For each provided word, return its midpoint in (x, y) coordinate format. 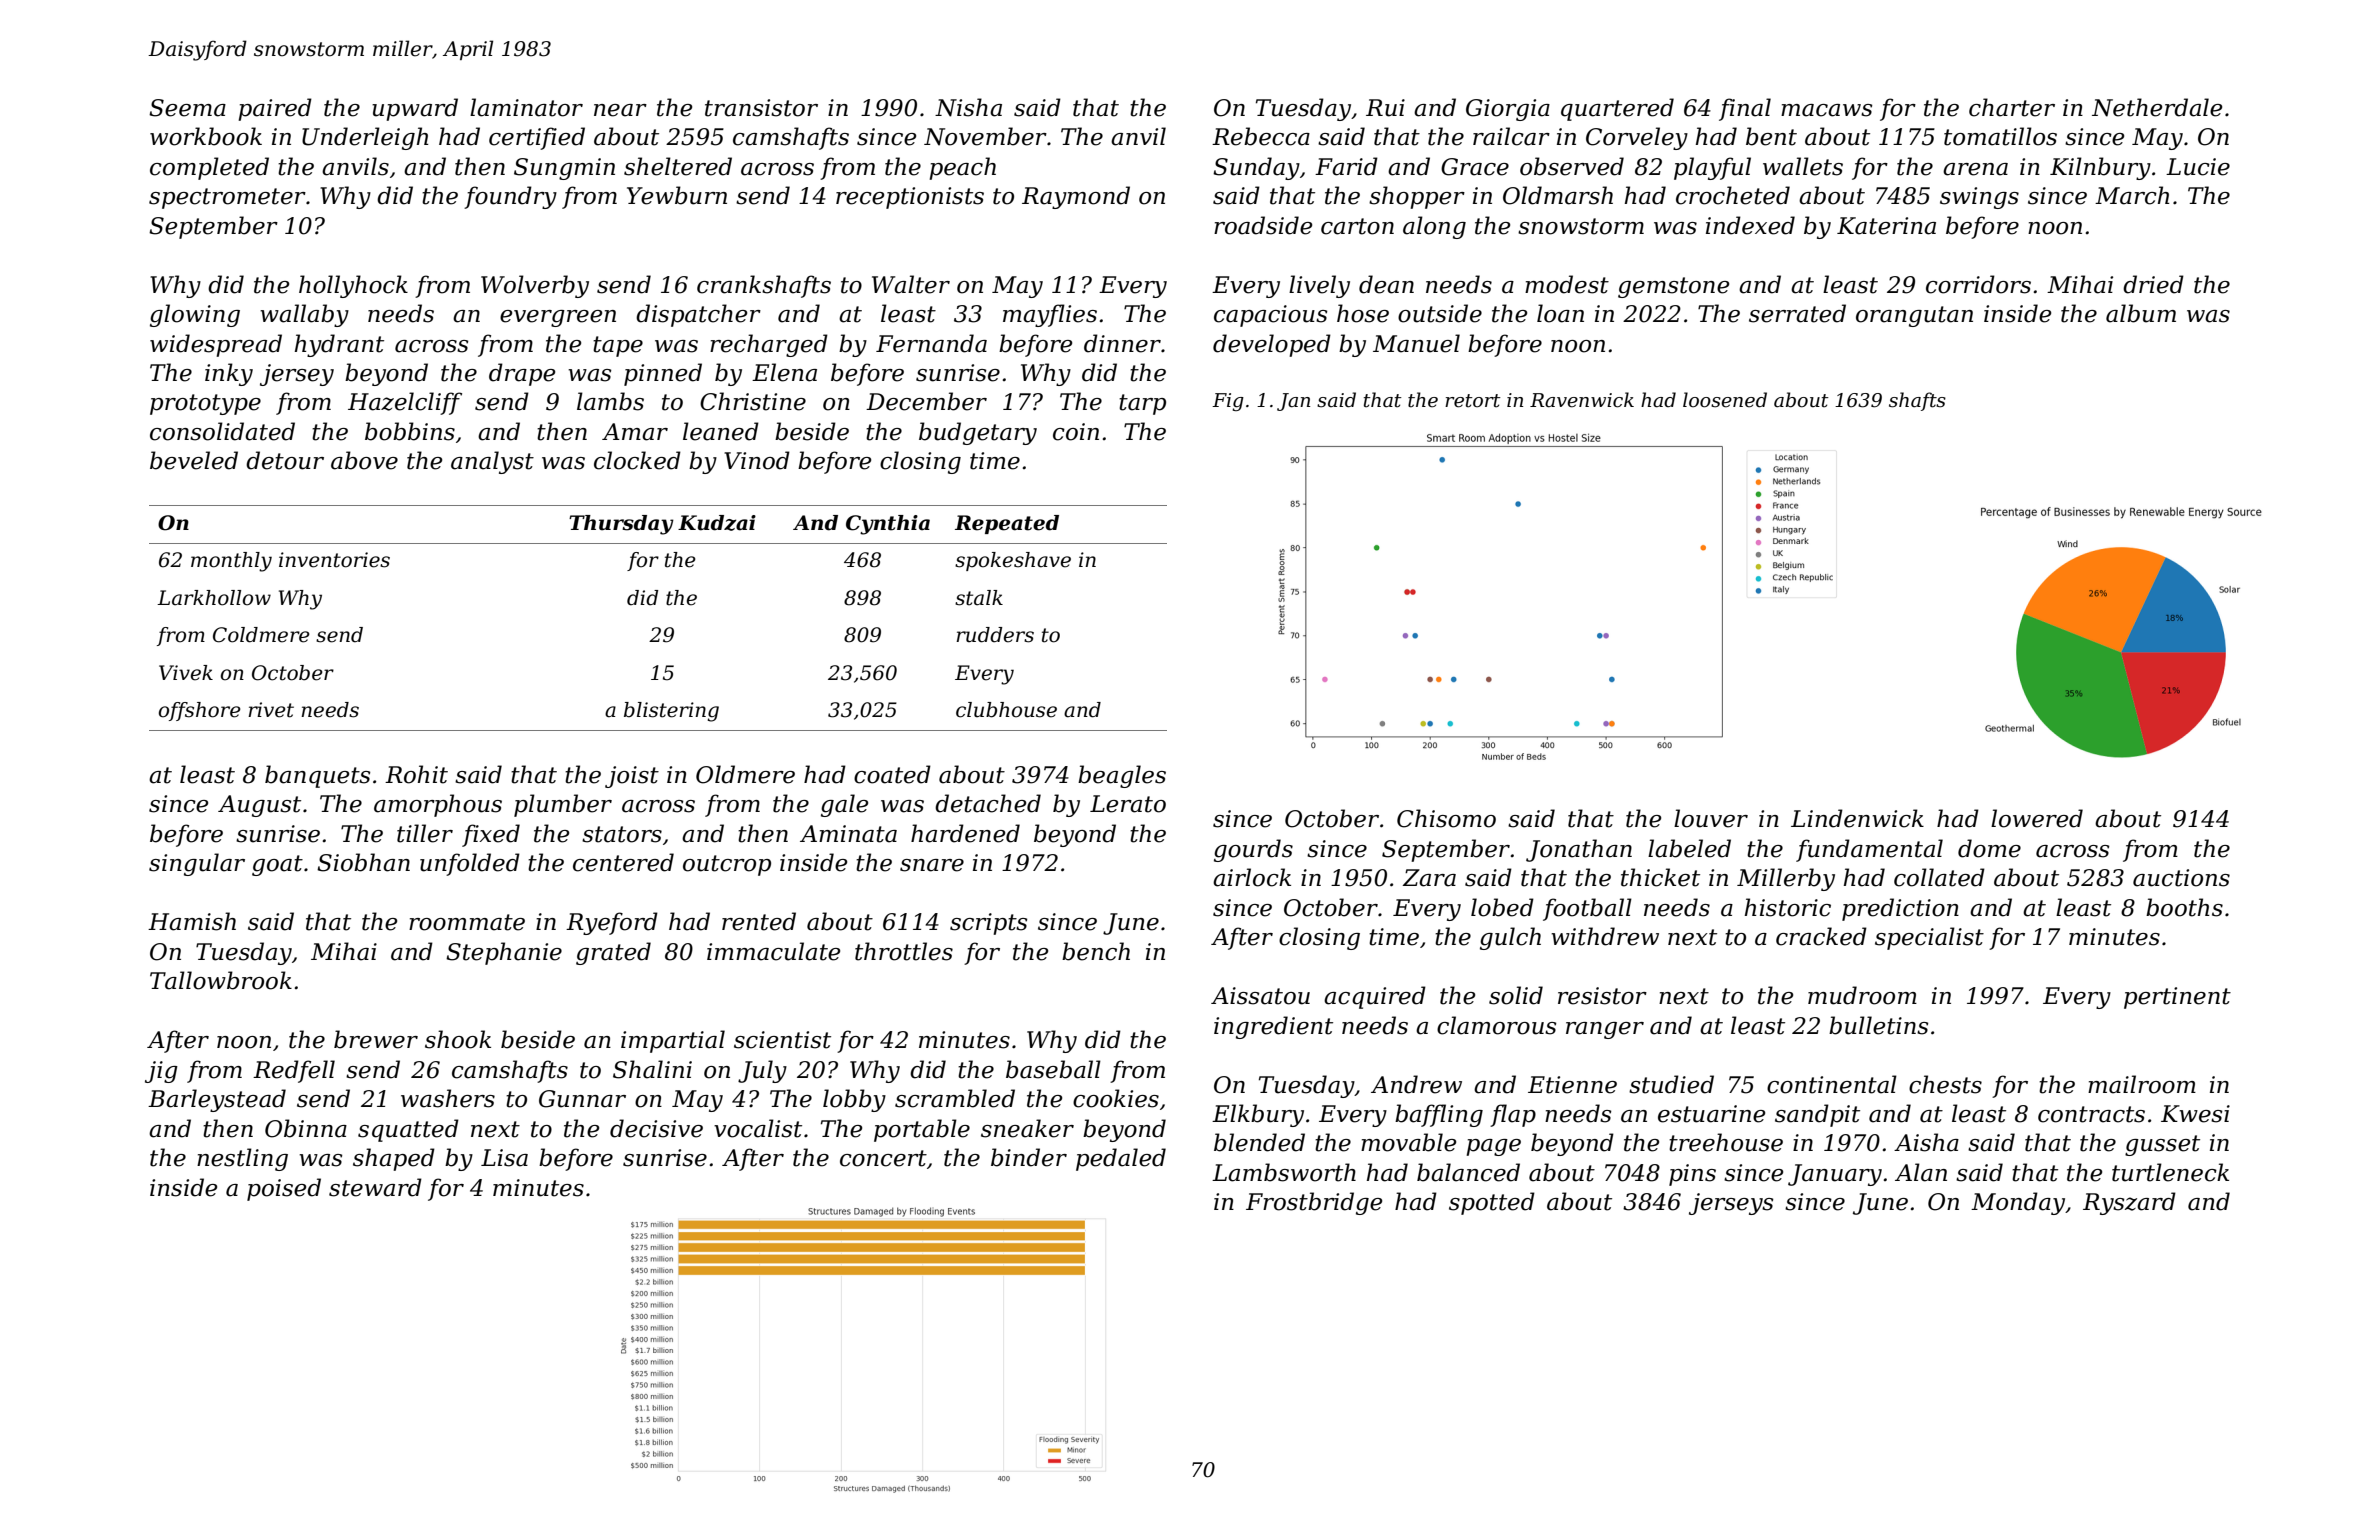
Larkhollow (214, 598)
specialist (1929, 938)
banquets (317, 776)
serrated (1797, 313)
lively (1319, 286)
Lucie (2198, 167)
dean (1386, 284)
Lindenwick (1857, 818)
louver (1711, 818)
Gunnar (582, 1099)
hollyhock (353, 286)
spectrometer (227, 198)
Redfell (294, 1071)
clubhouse (1006, 710)
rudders (995, 635)
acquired (1375, 997)
